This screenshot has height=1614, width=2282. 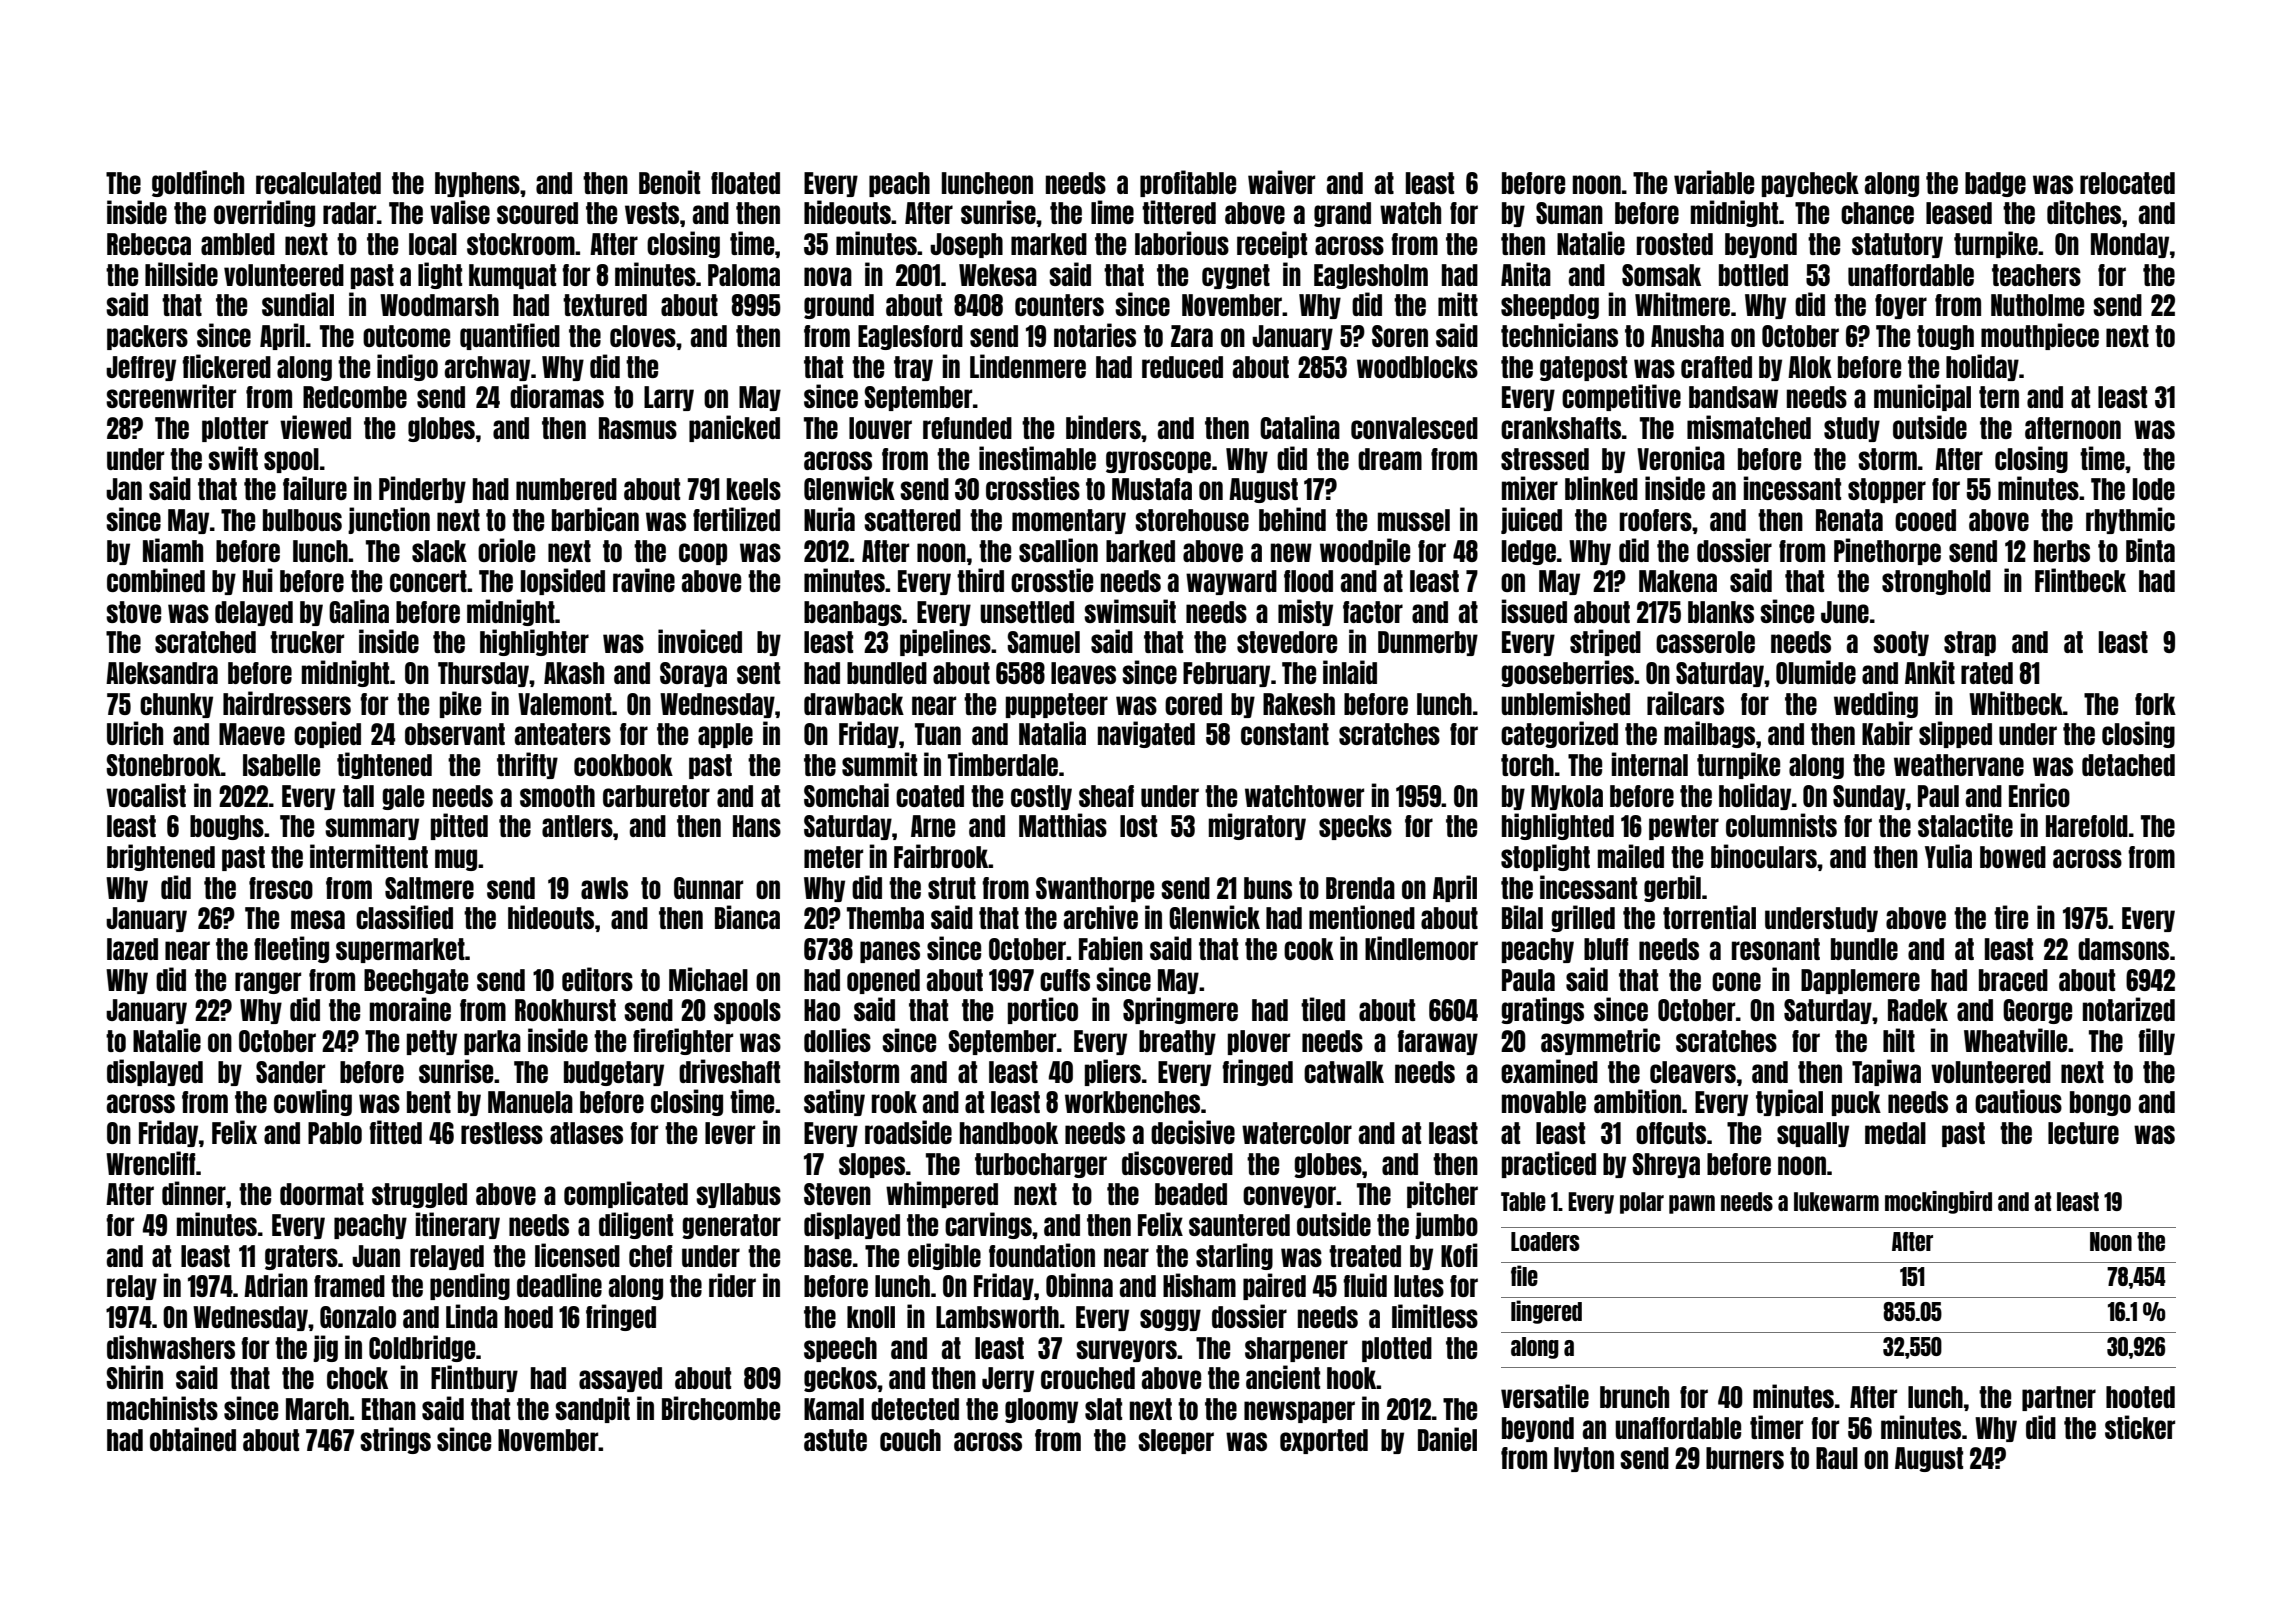 What do you see at coordinates (2123, 949) in the screenshot?
I see `damsons` at bounding box center [2123, 949].
